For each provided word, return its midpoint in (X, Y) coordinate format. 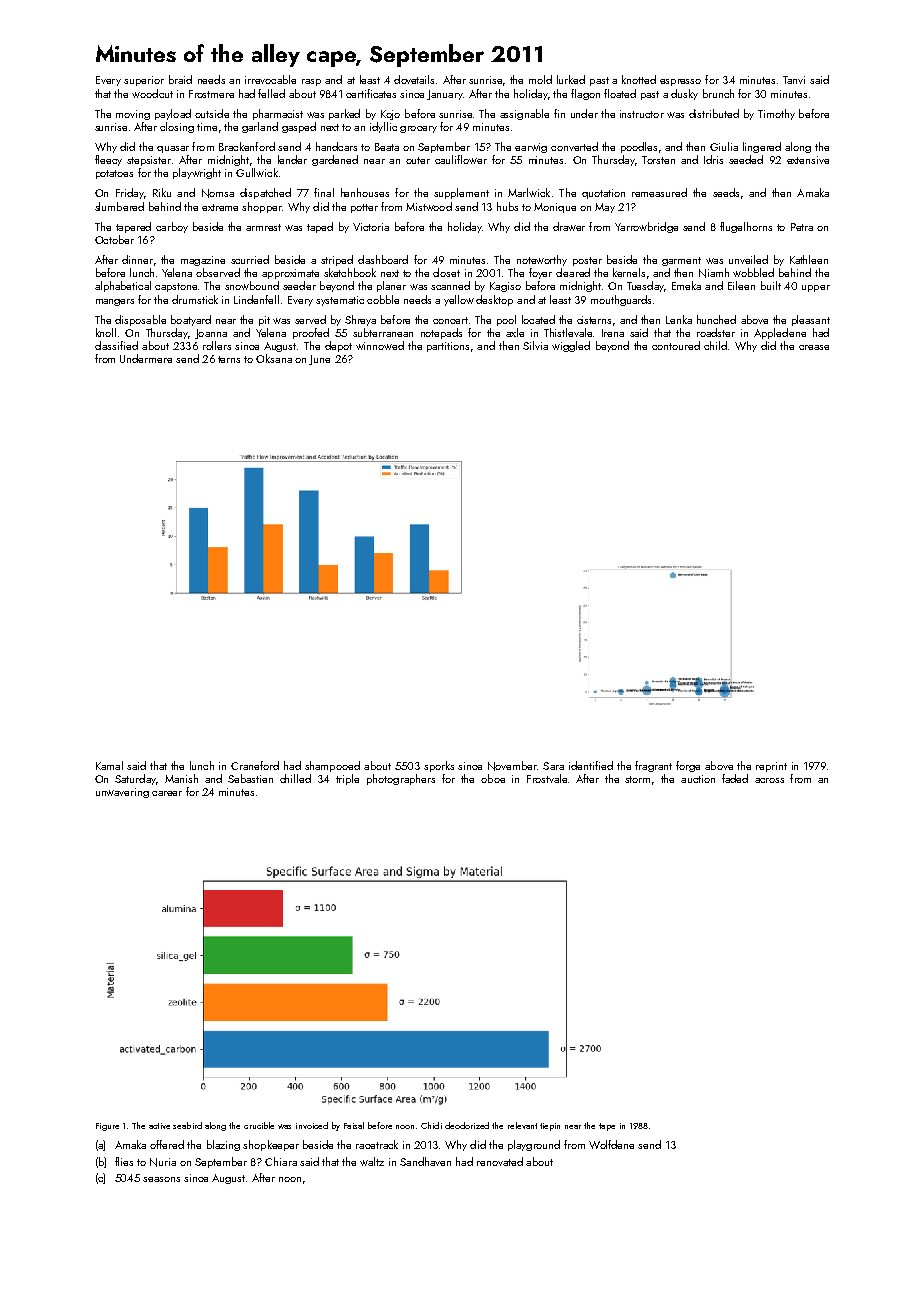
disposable (140, 320)
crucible (259, 1125)
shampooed (332, 766)
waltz (372, 1161)
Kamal (109, 765)
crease (814, 347)
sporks (439, 766)
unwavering (122, 793)
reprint (771, 767)
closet (446, 272)
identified (591, 765)
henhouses (365, 192)
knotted (639, 79)
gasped (299, 127)
